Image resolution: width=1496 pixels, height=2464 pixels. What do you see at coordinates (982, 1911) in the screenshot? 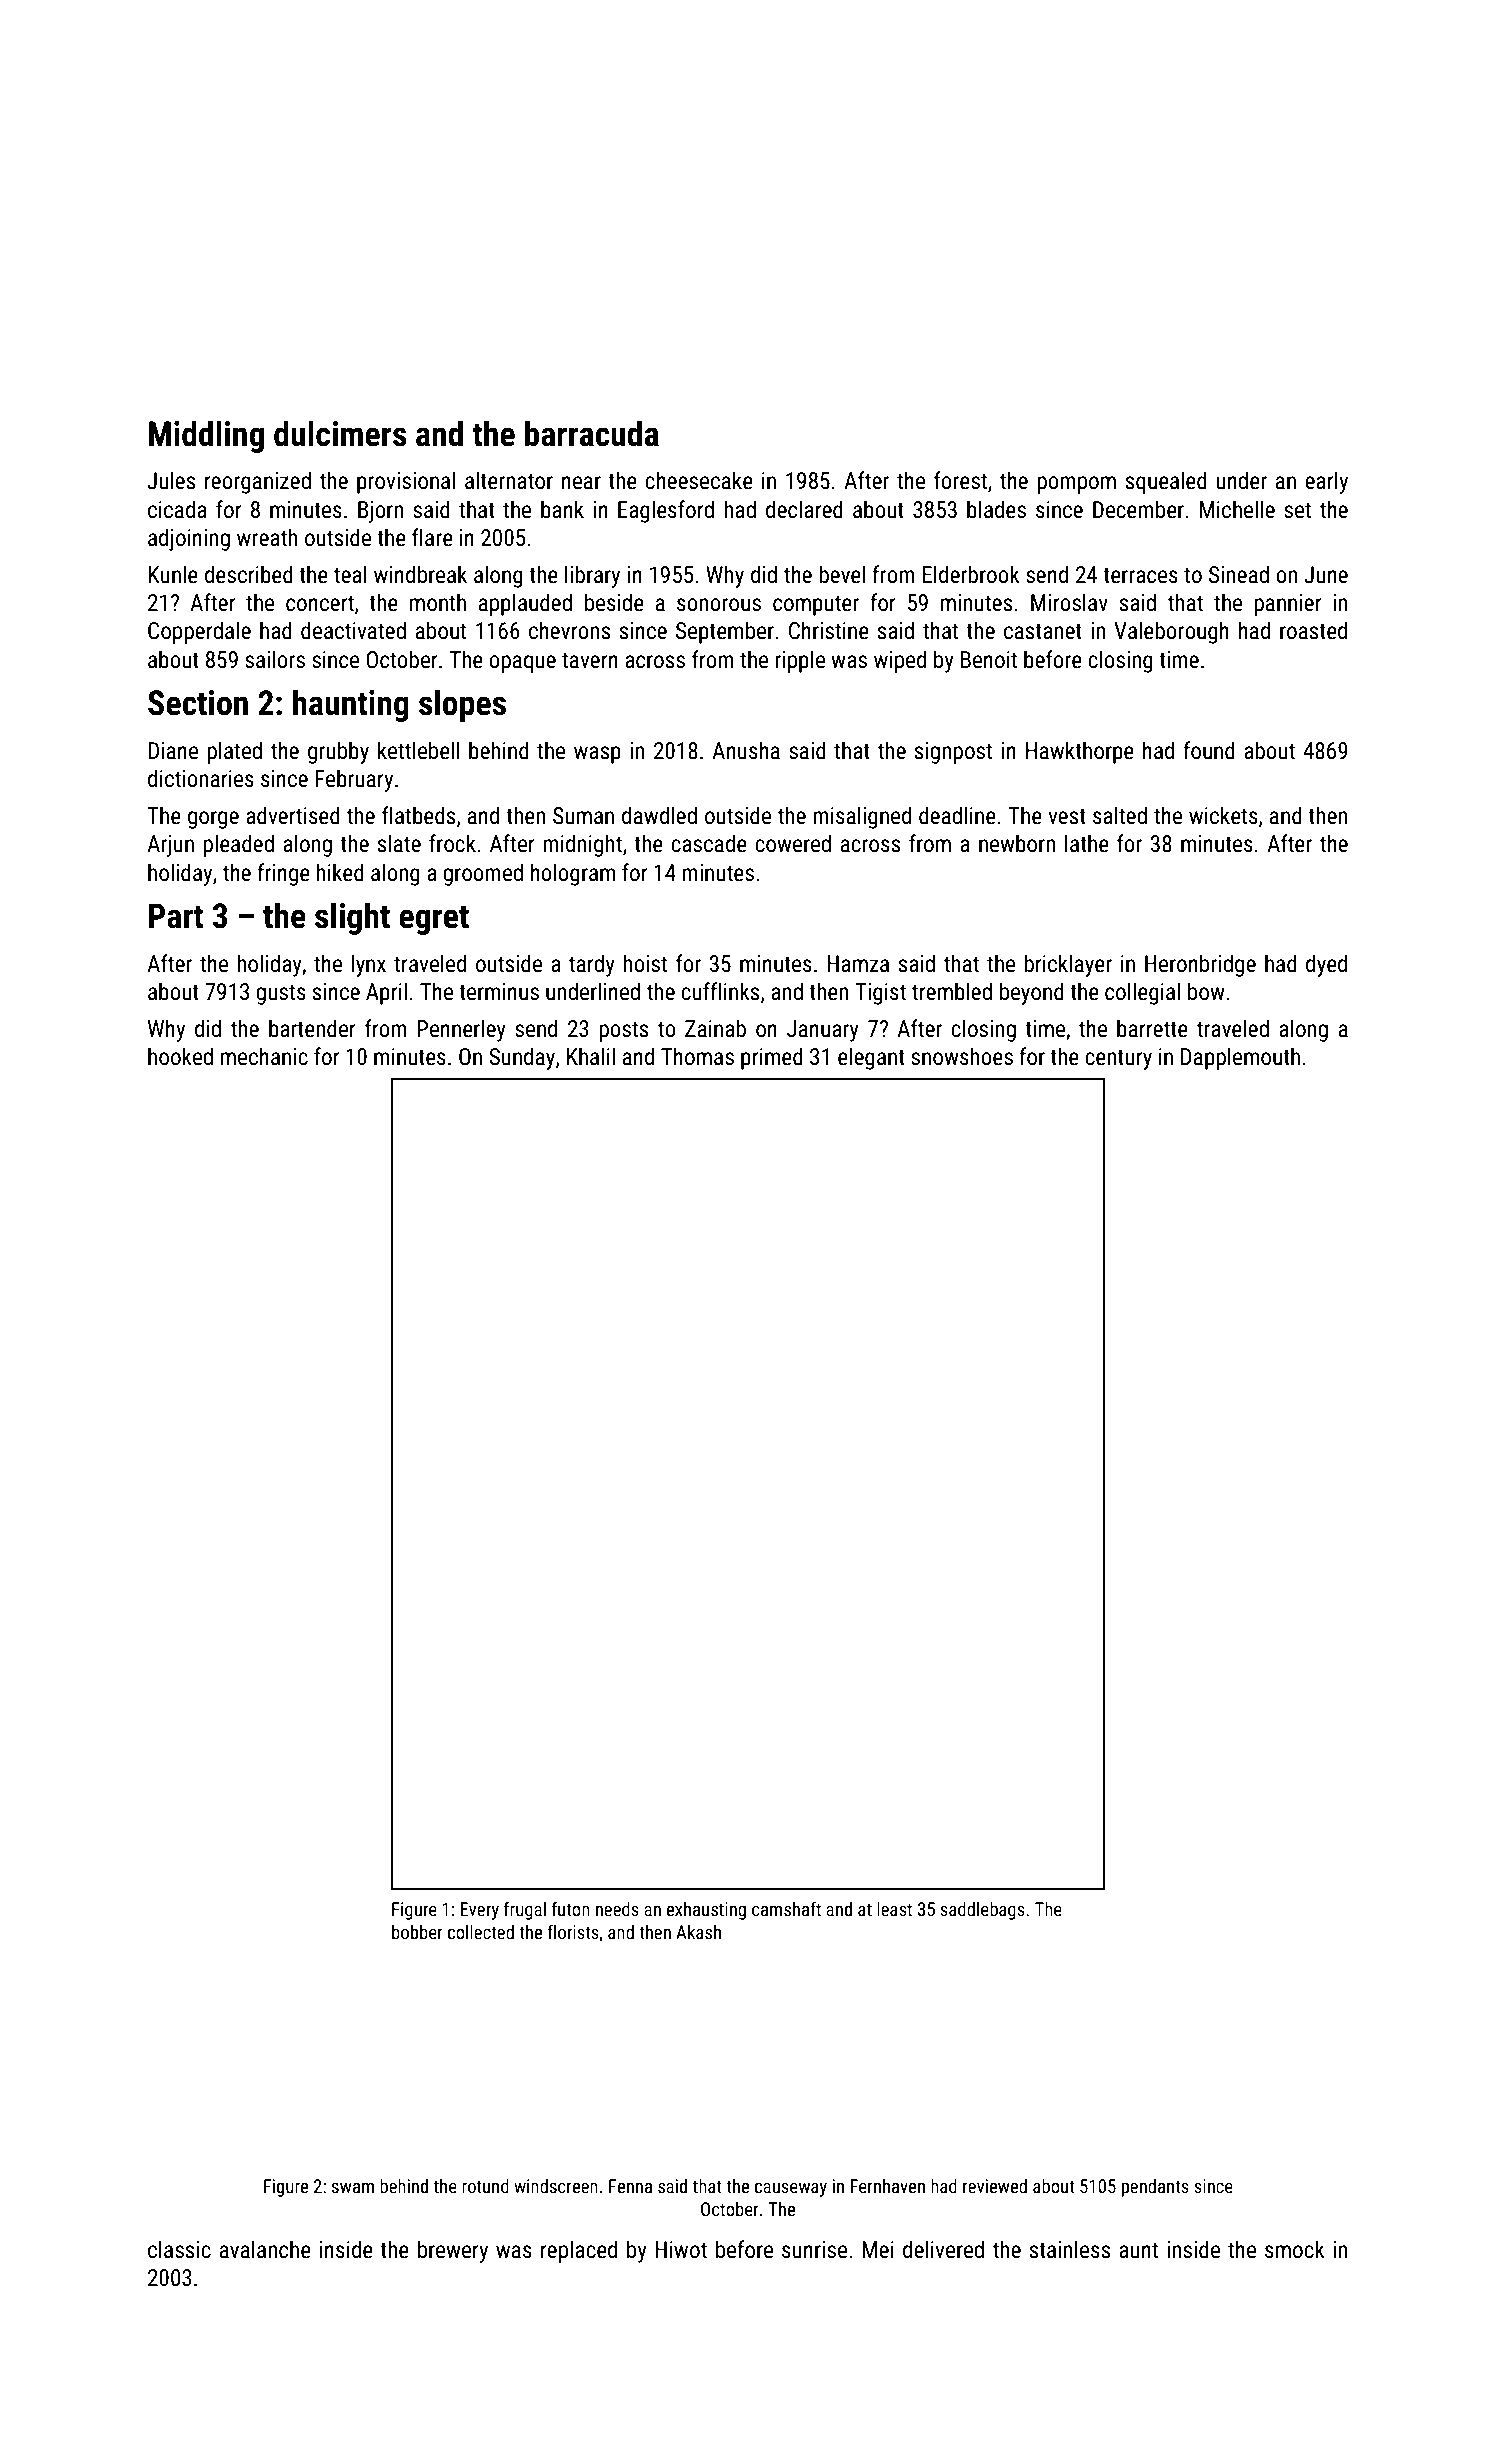
I see `saddlebags` at bounding box center [982, 1911].
